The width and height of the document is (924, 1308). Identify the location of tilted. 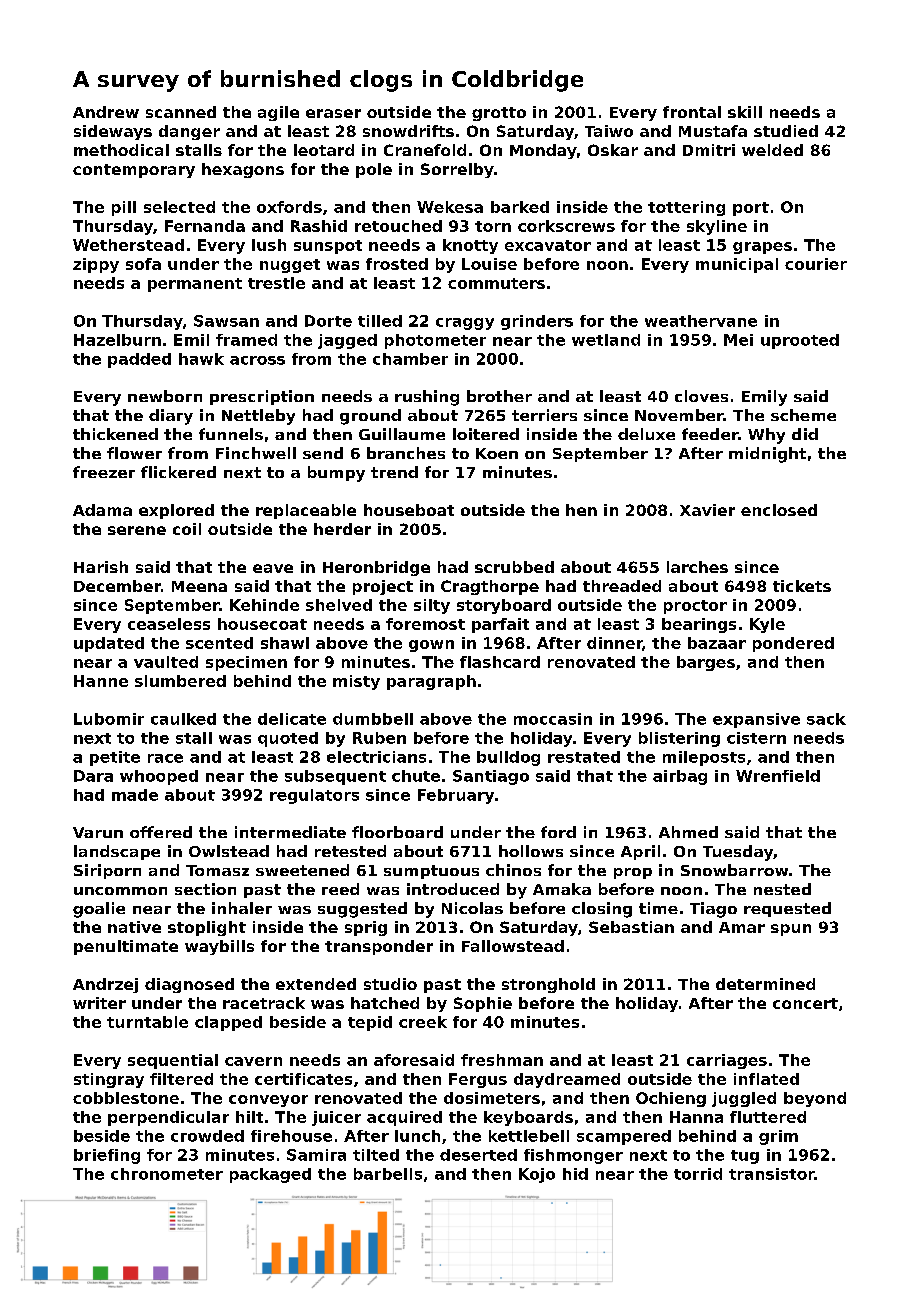
(376, 1155).
